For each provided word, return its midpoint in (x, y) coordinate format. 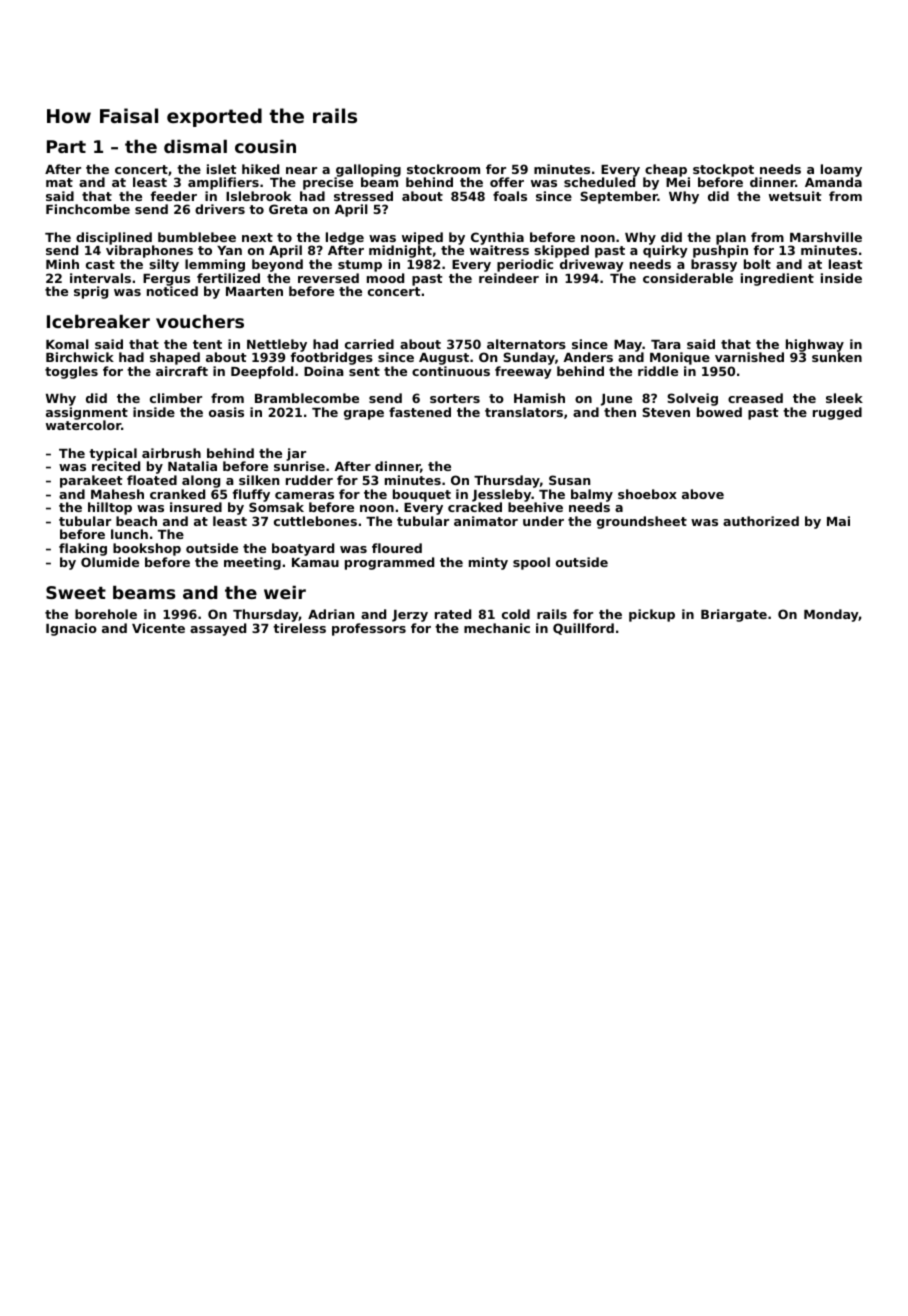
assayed (218, 629)
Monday (831, 615)
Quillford (583, 629)
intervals (100, 278)
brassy (714, 265)
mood (385, 278)
